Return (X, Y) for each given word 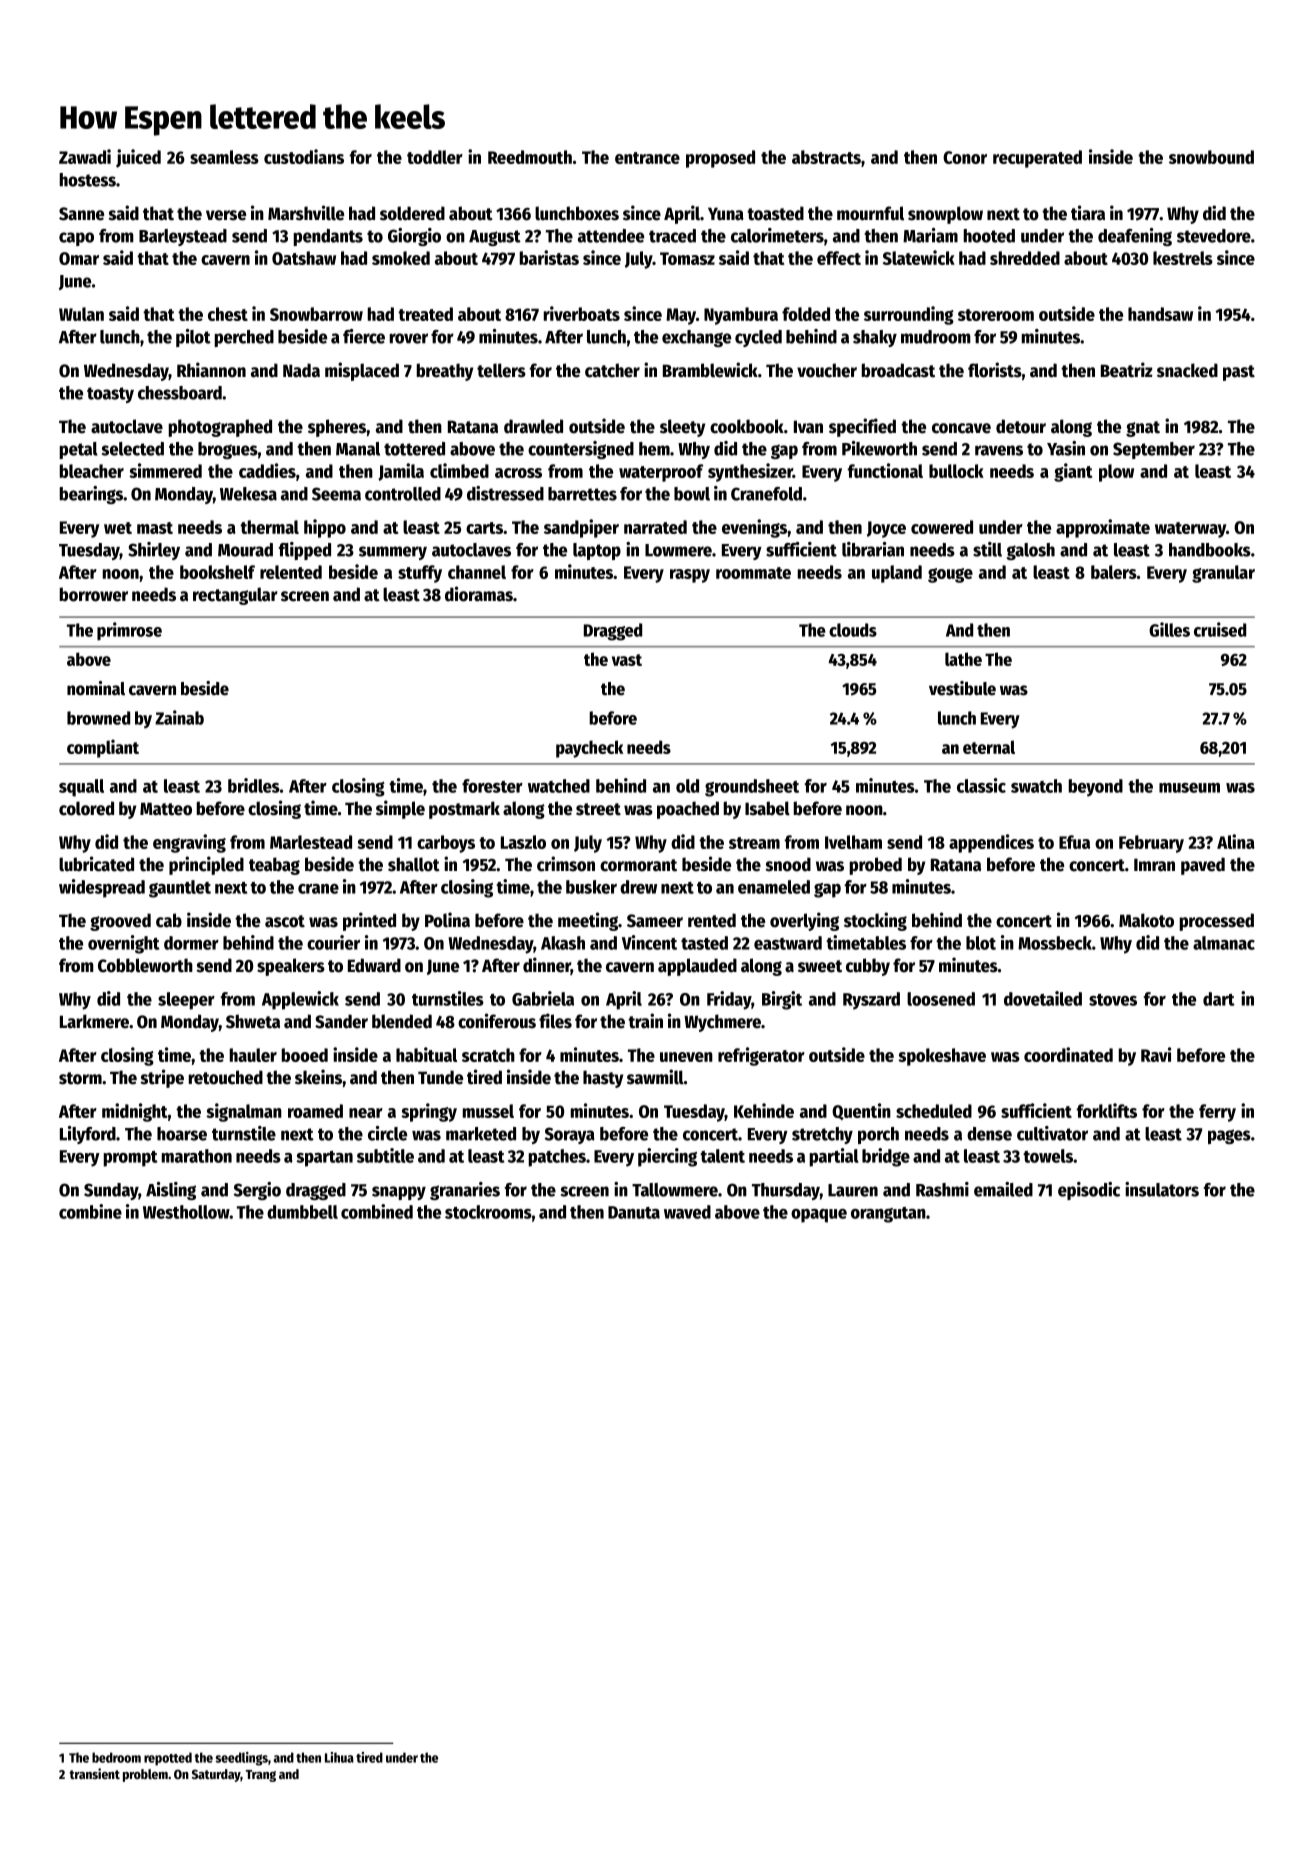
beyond (1096, 788)
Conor (965, 157)
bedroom (116, 1757)
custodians (304, 156)
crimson (566, 864)
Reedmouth (530, 157)
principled (206, 865)
